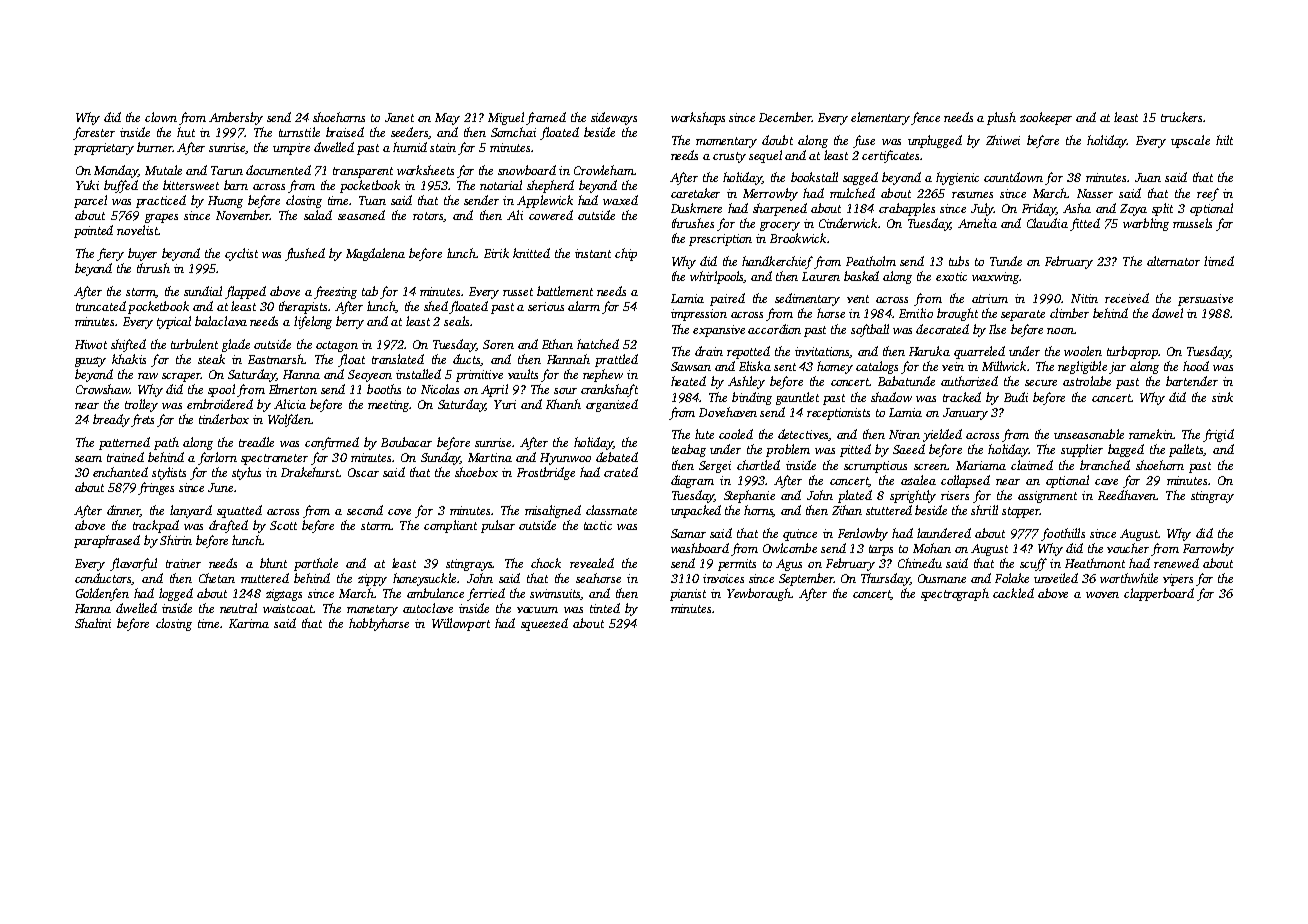 The width and height of the screenshot is (1308, 924). Describe the element at coordinates (249, 623) in the screenshot. I see `Karima` at that location.
